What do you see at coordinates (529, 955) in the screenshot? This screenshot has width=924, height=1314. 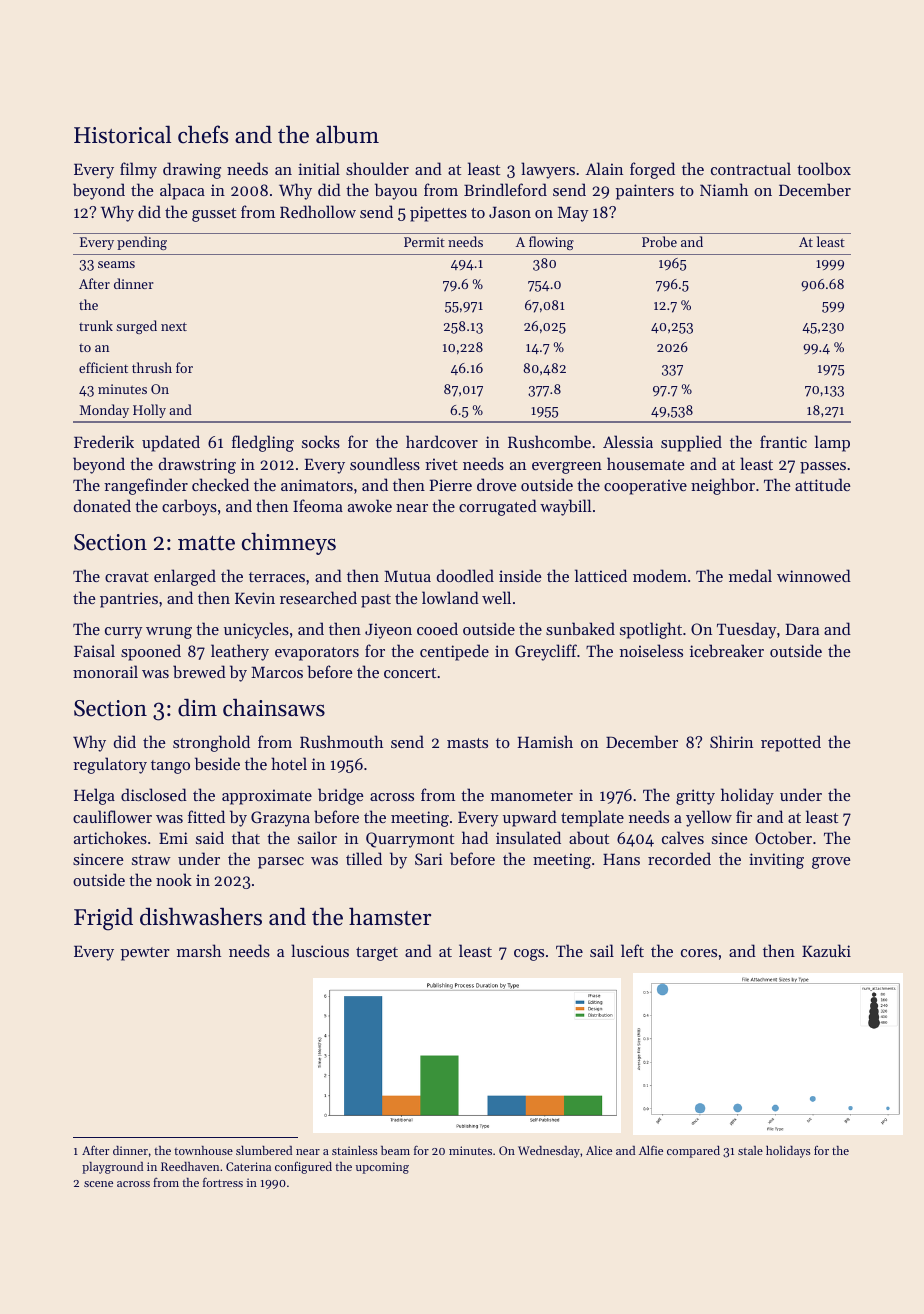 I see `cogs` at bounding box center [529, 955].
